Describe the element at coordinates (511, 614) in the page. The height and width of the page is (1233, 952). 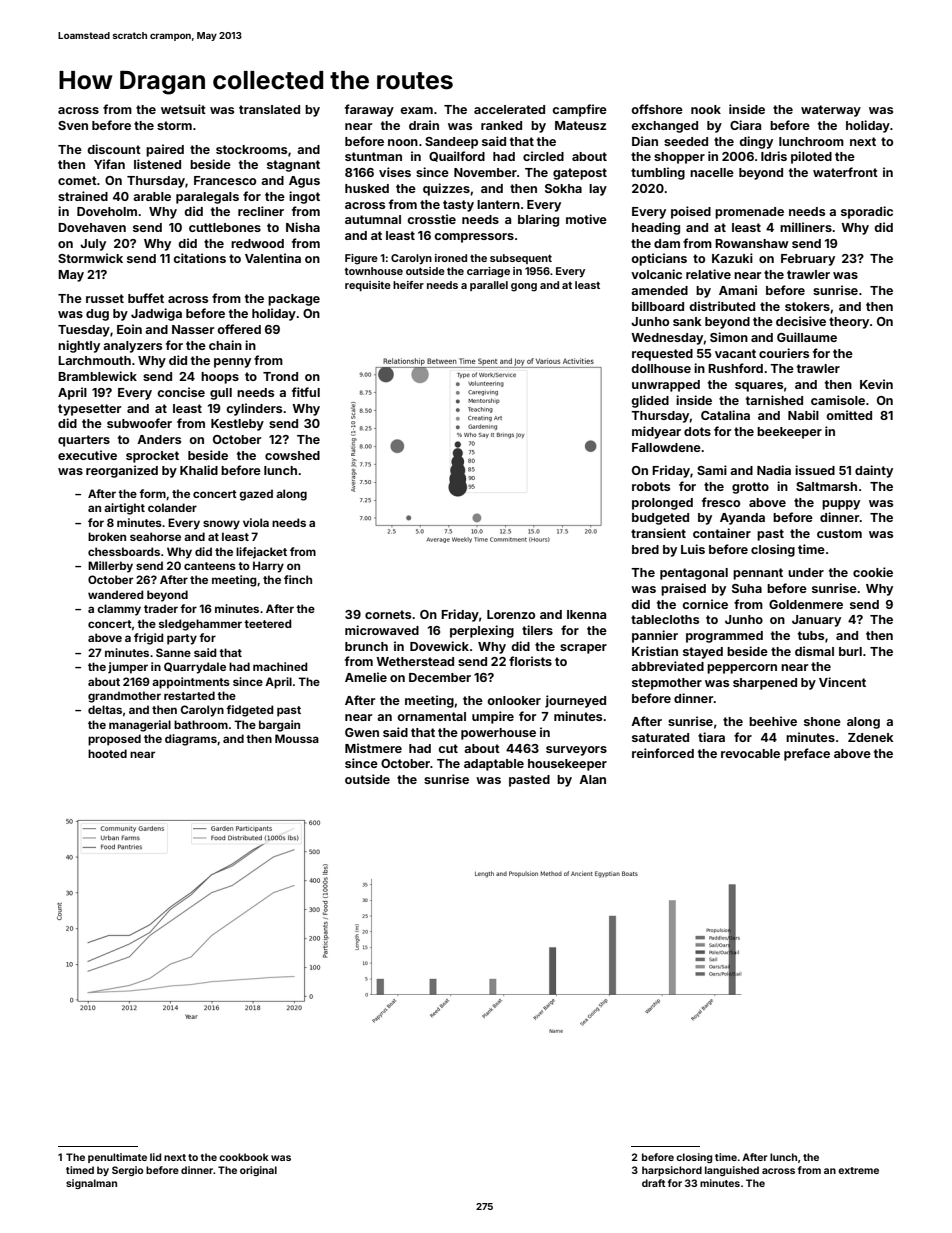
I see `Lorenzo` at that location.
